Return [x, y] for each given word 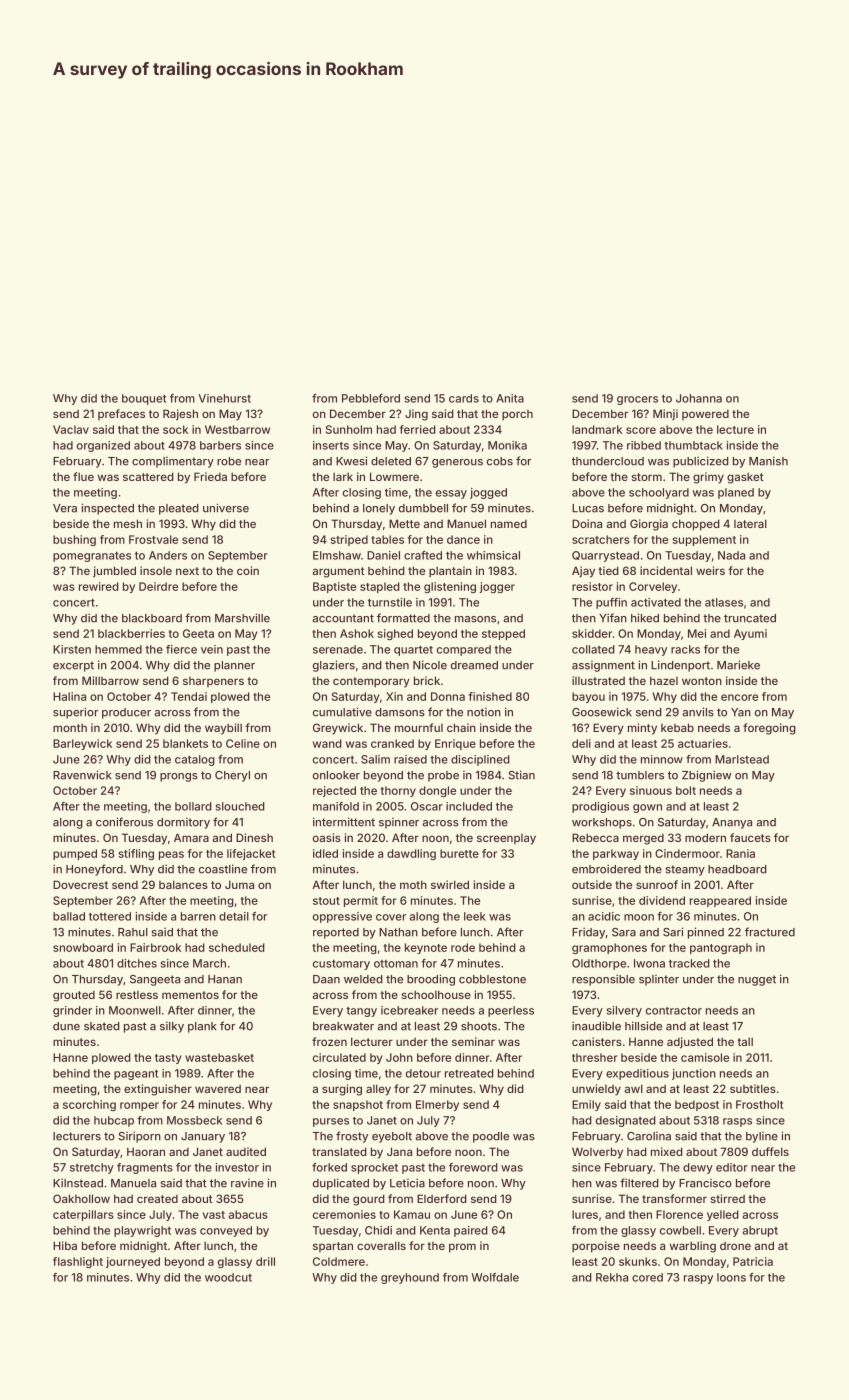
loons [731, 1277]
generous [457, 463]
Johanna [699, 398]
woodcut [228, 1277]
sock [175, 429]
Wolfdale [495, 1277]
